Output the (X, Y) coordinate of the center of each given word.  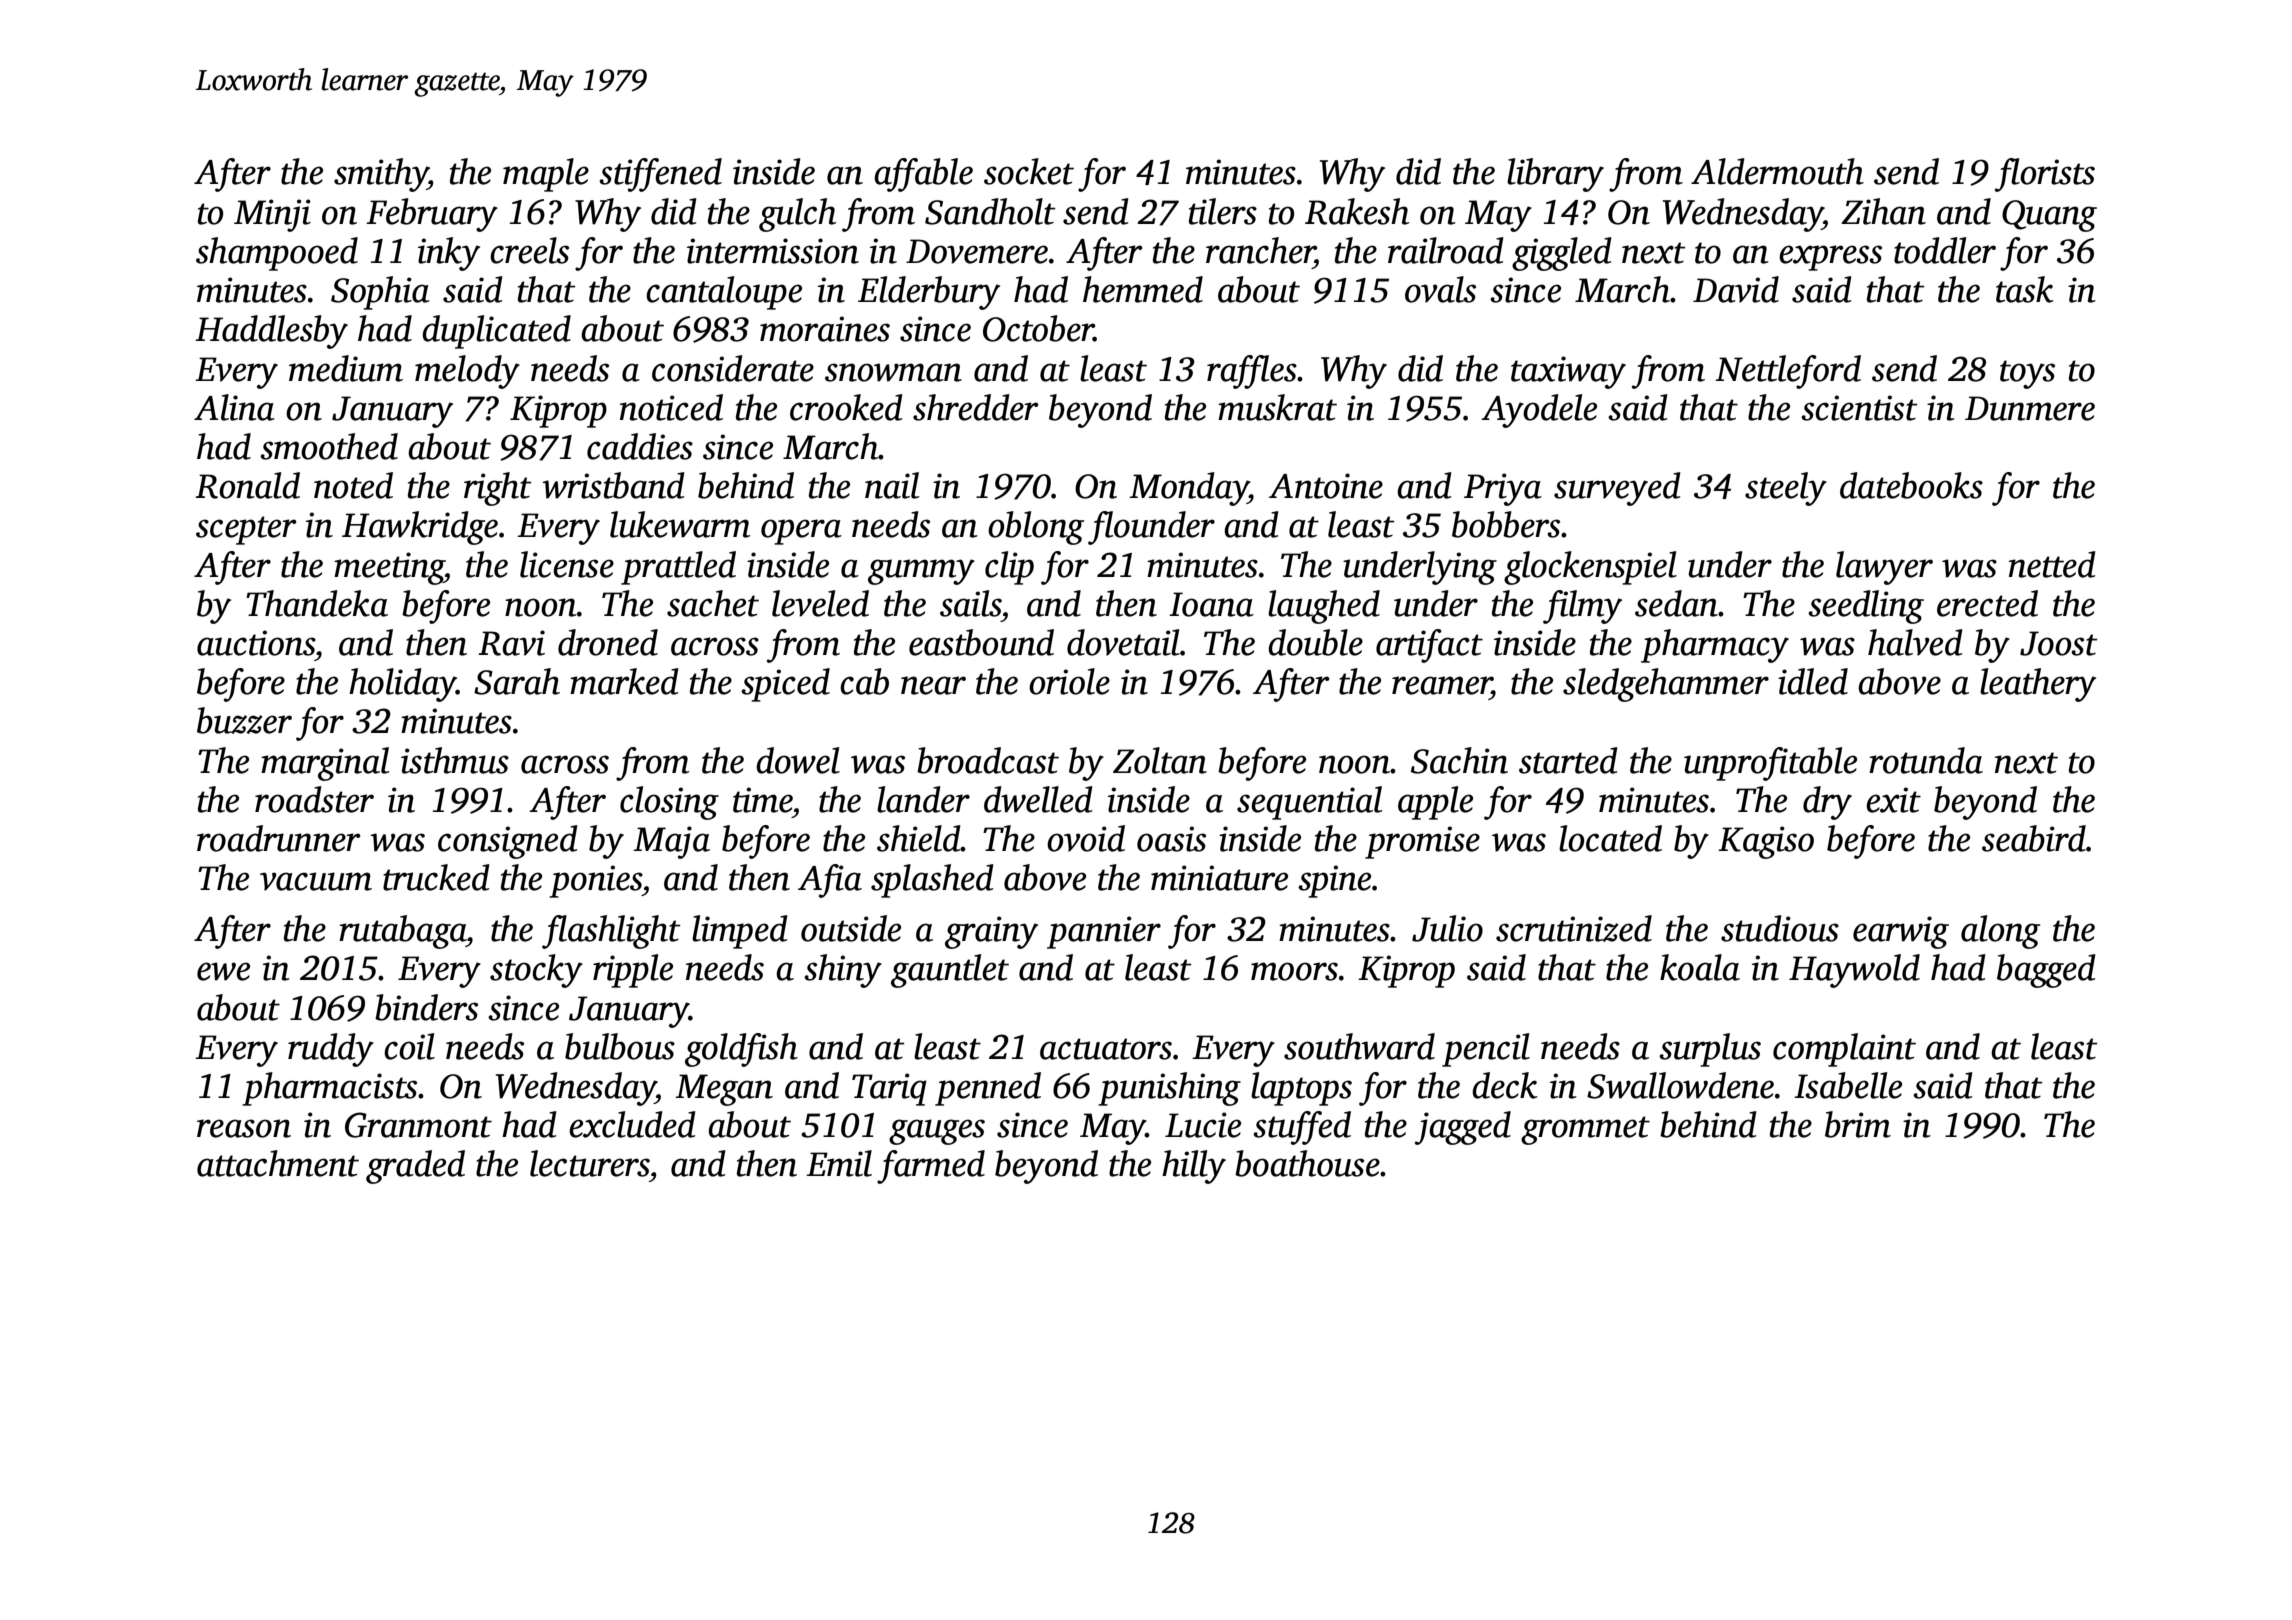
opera (801, 532)
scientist (1859, 408)
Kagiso (1766, 842)
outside (851, 928)
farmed (931, 1167)
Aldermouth (1777, 171)
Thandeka (317, 603)
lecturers (589, 1163)
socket (1029, 171)
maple (546, 175)
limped (740, 932)
